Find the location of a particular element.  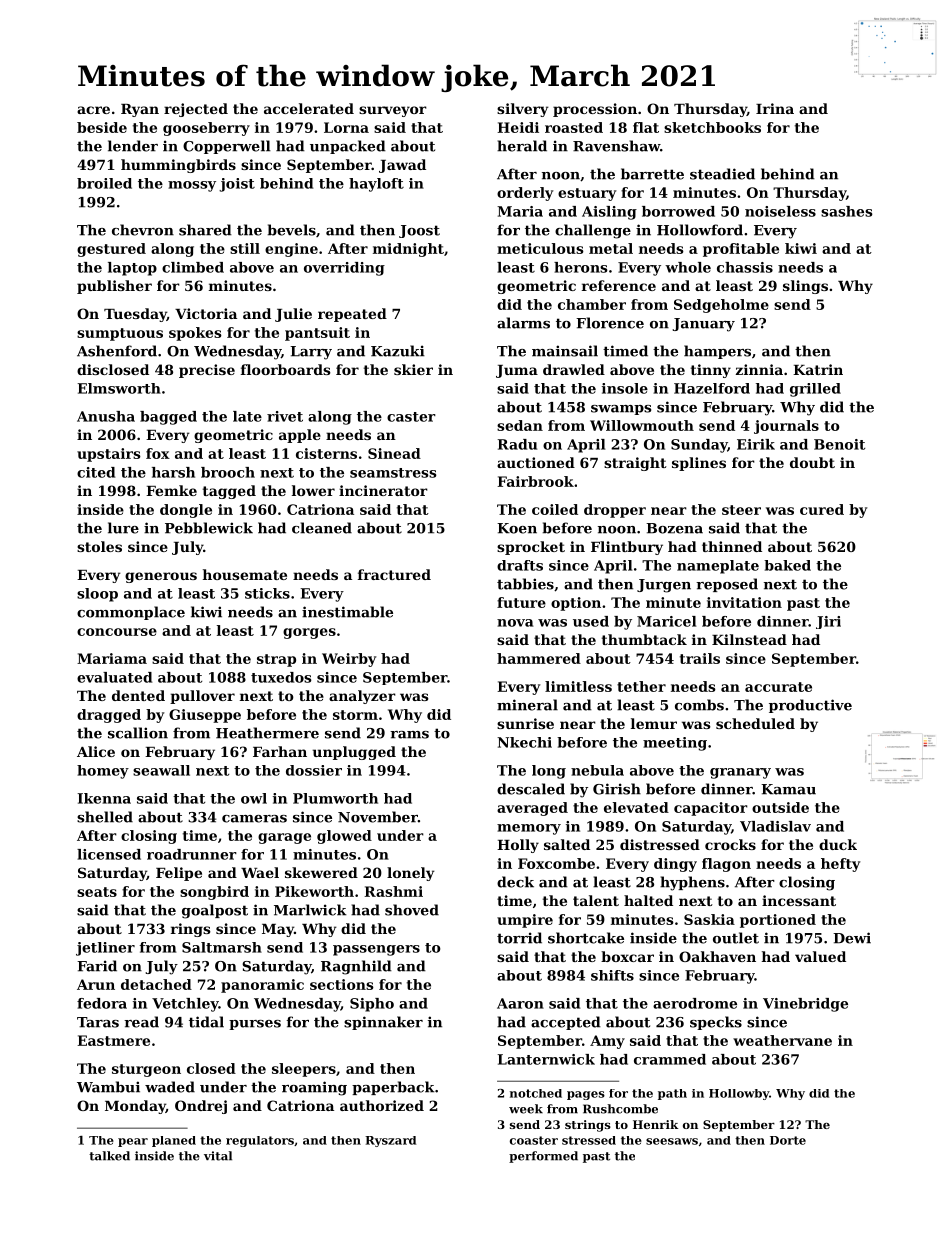

broiled is located at coordinates (104, 183).
